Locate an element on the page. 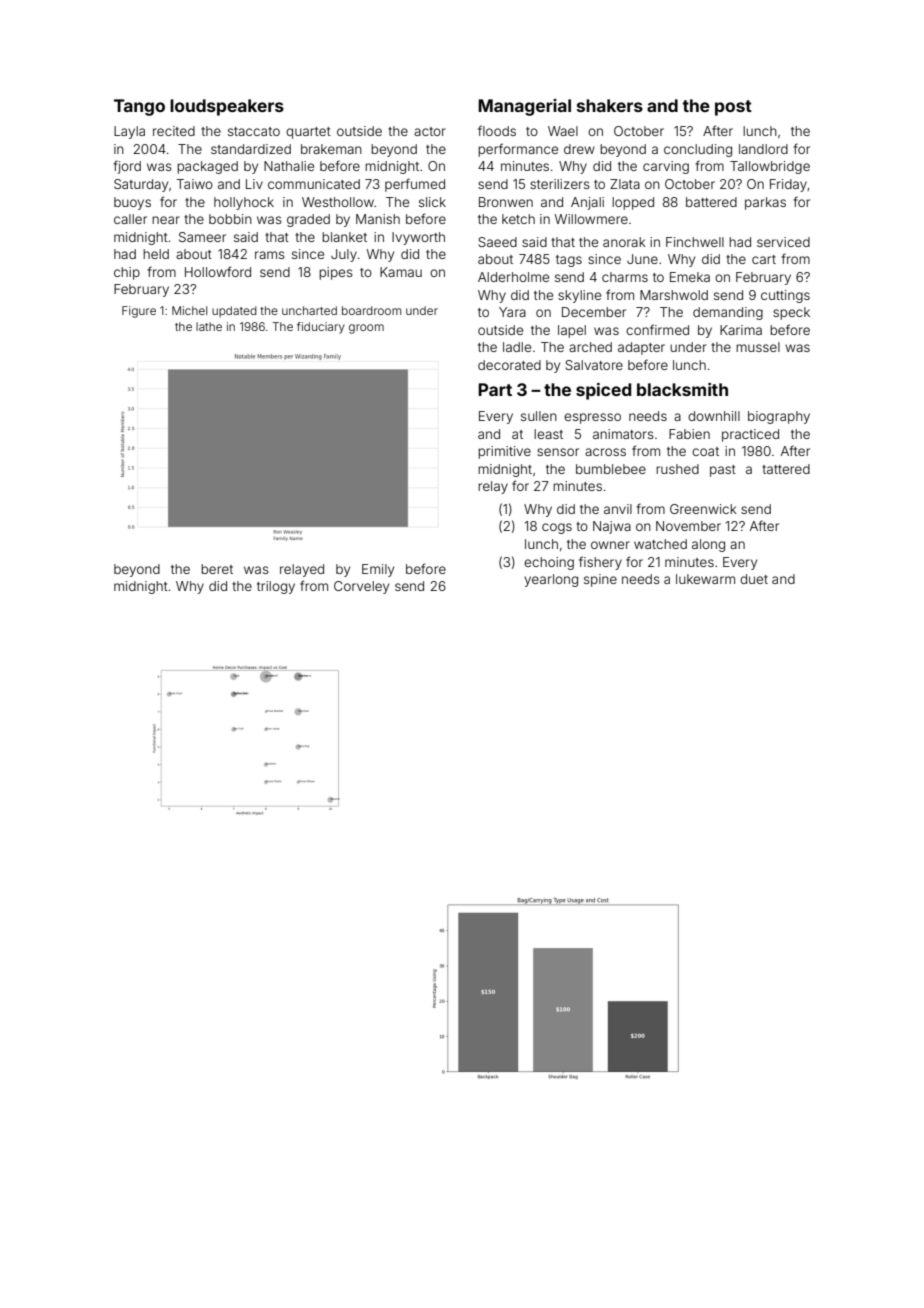 The image size is (924, 1308). loudspeakers is located at coordinates (227, 107).
